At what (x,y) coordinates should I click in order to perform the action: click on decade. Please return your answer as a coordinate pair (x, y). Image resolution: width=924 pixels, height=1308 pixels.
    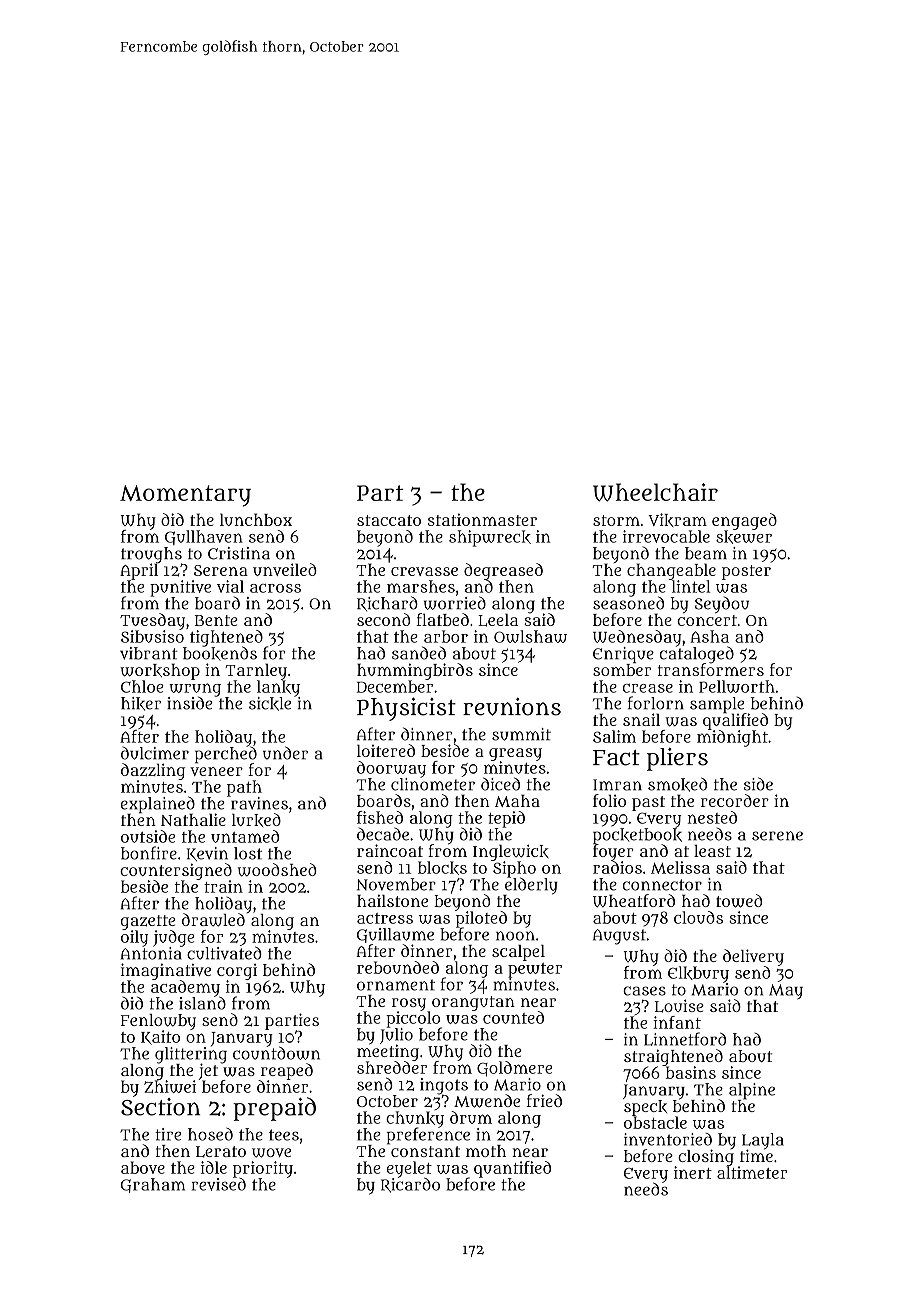
    Looking at the image, I should click on (383, 834).
